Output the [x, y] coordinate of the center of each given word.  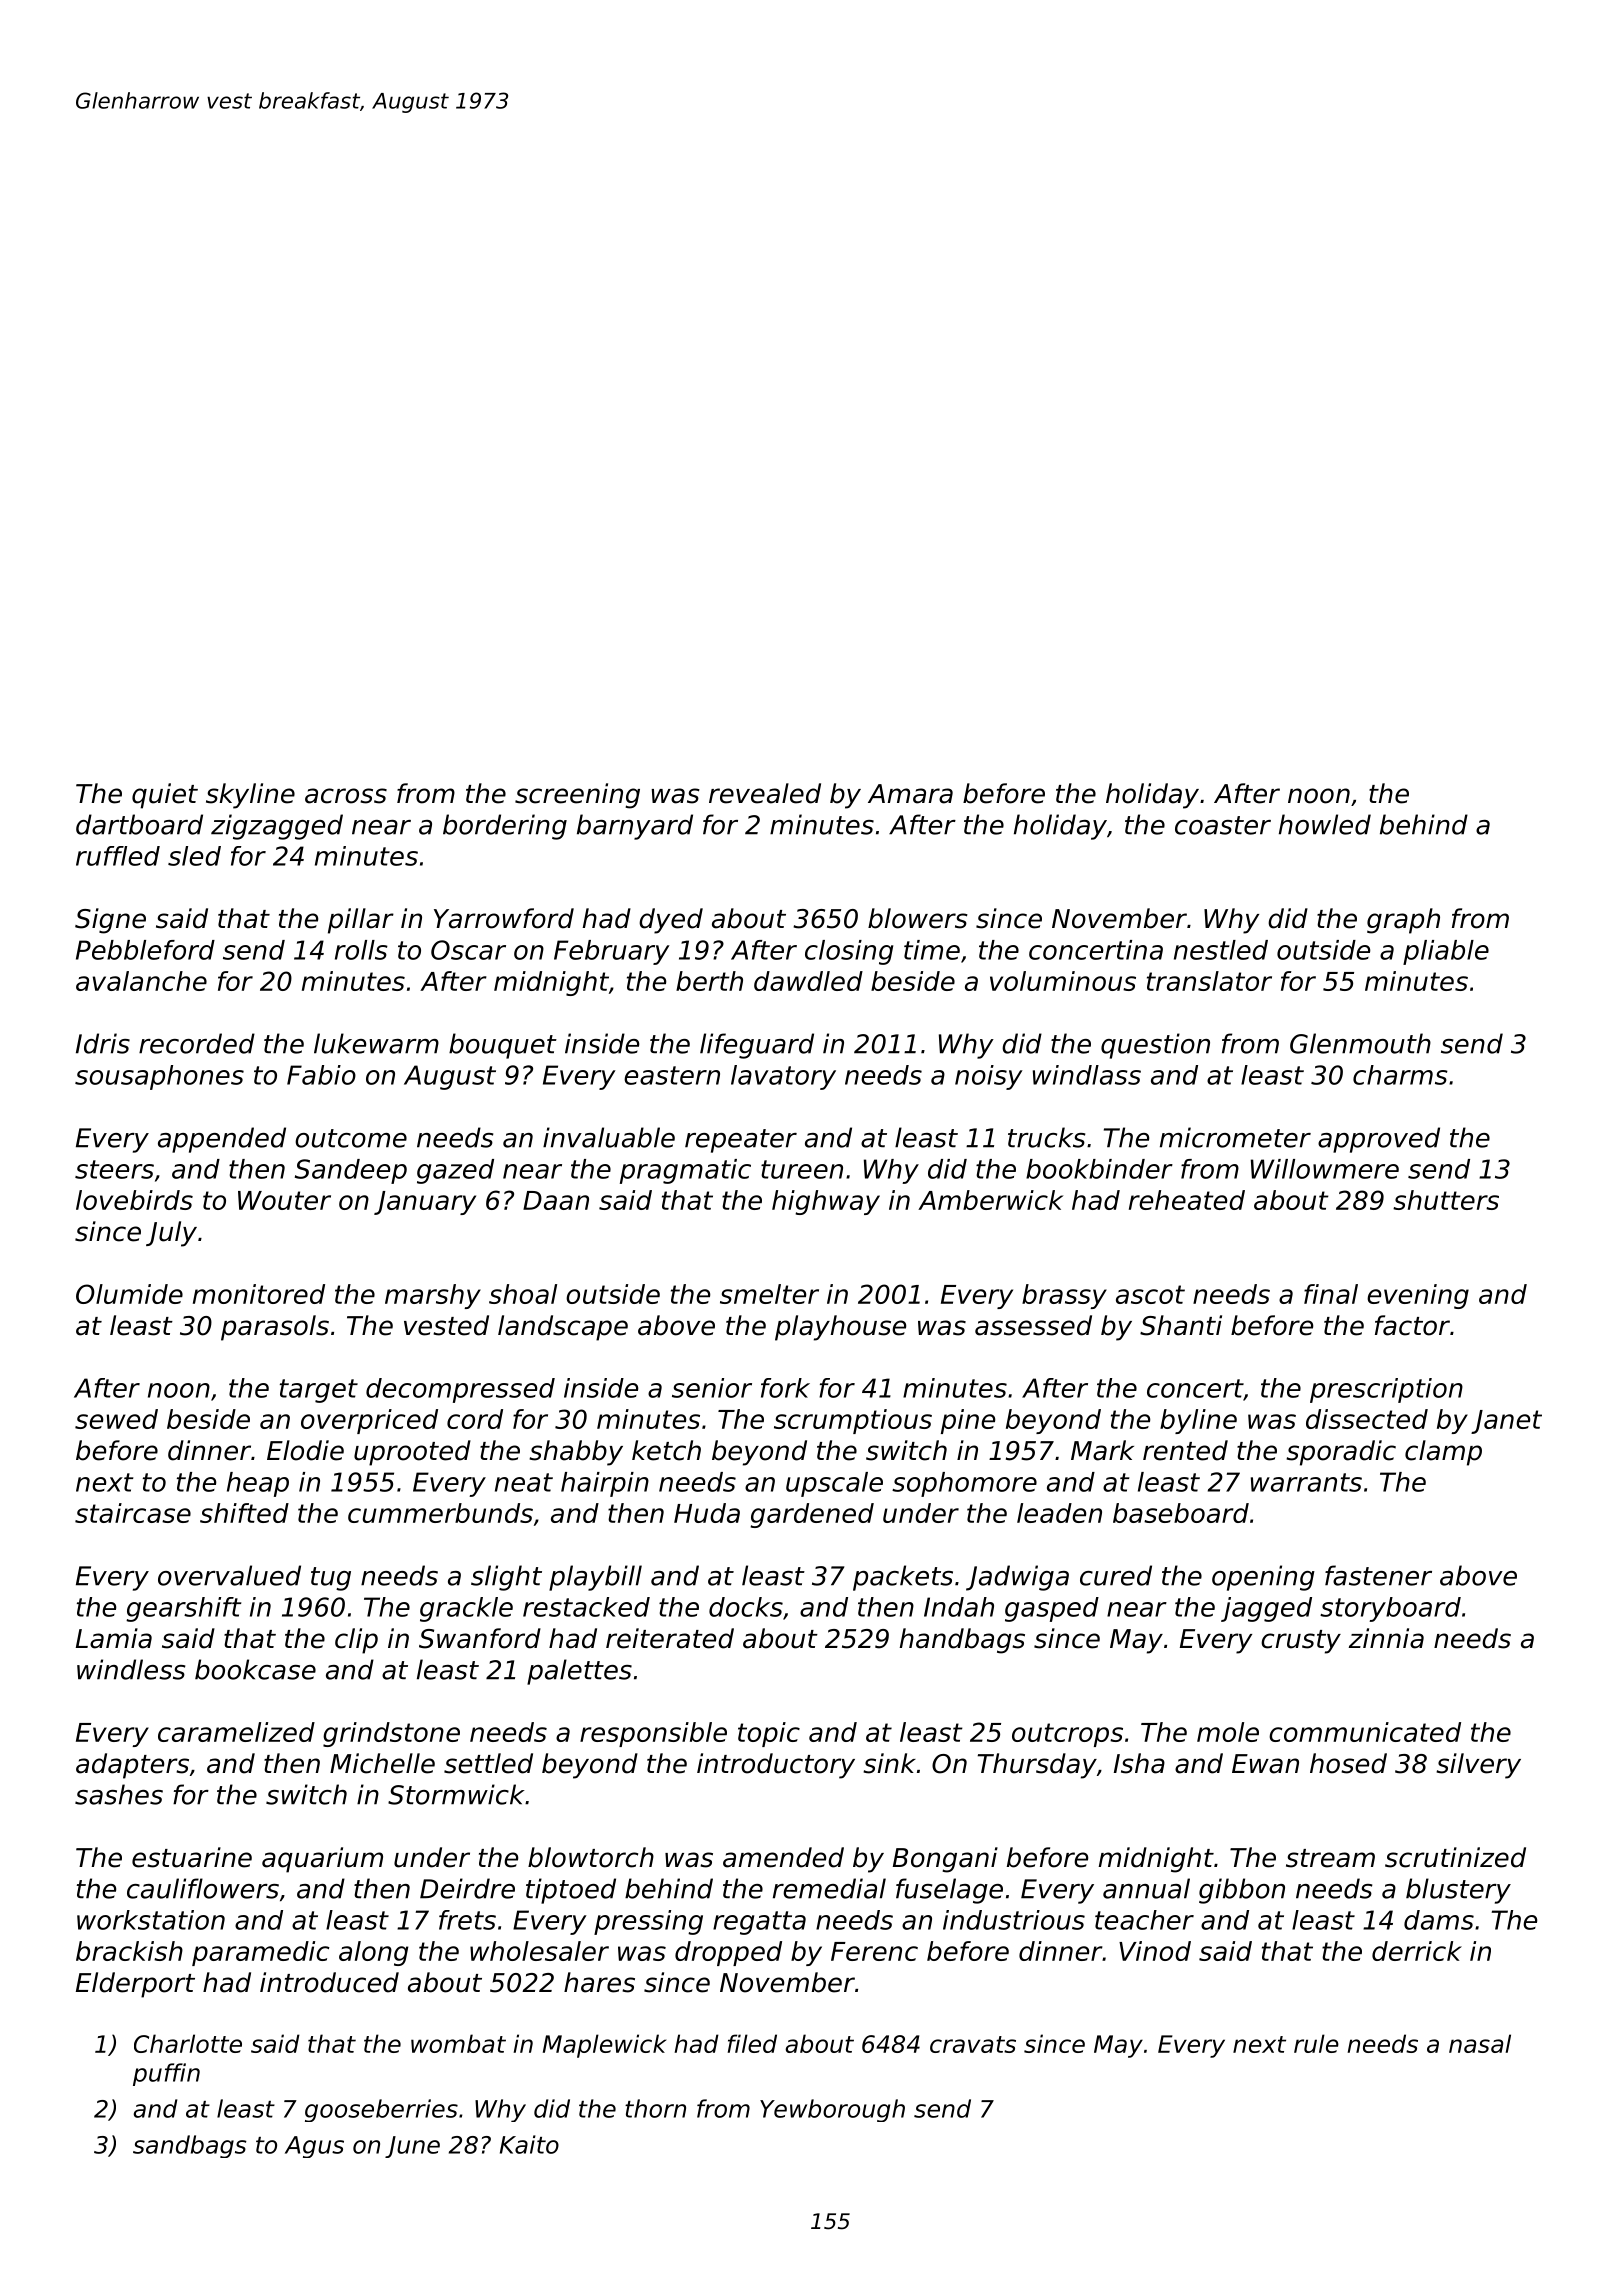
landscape [563, 1328]
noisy [989, 1077]
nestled [1221, 950]
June [412, 2147]
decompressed [460, 1390]
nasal [1480, 2043]
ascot [1150, 1294]
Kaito [529, 2144]
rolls [361, 950]
